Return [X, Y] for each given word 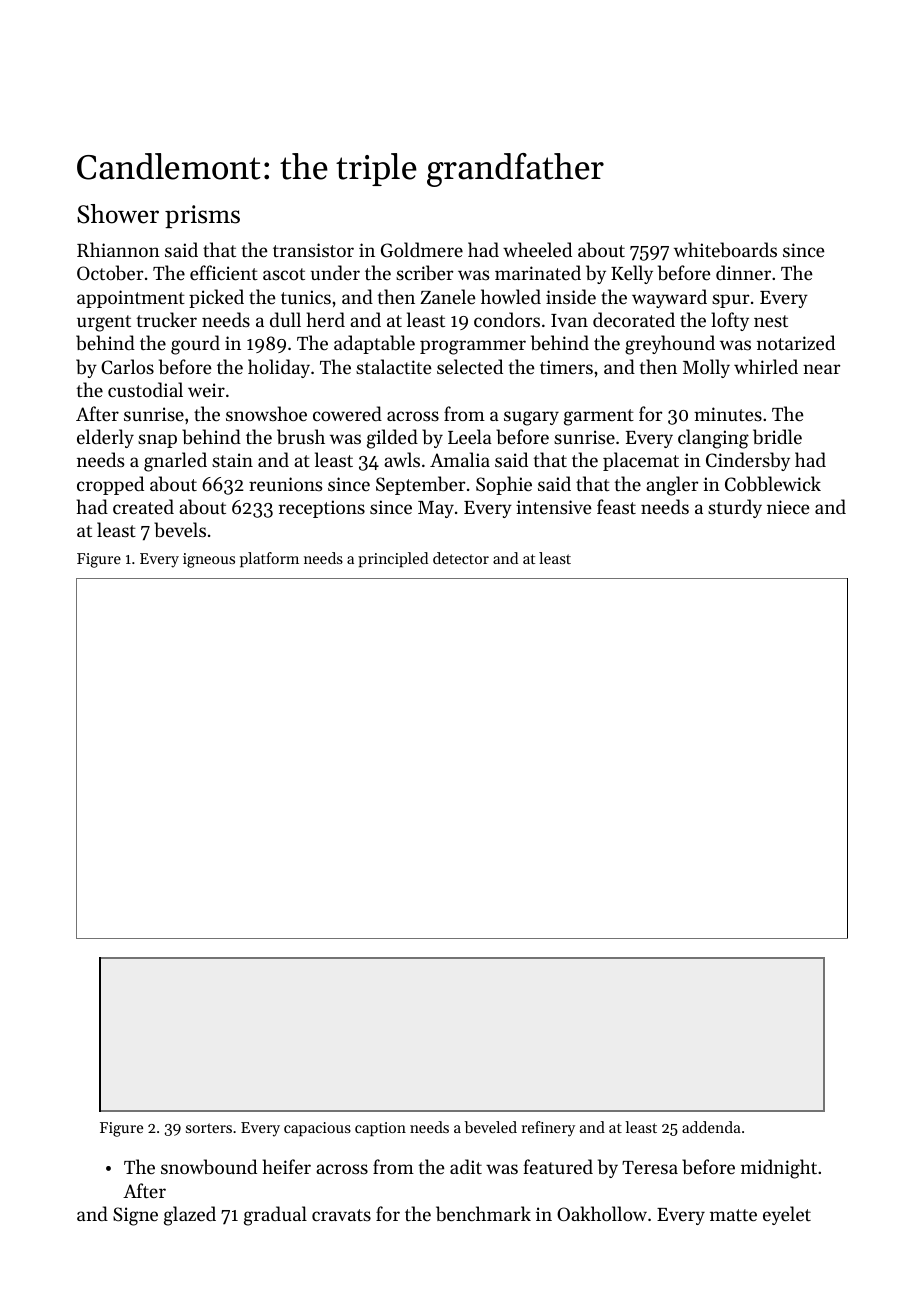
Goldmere [422, 250]
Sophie [504, 485]
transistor [313, 250]
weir [206, 390]
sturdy [735, 508]
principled [393, 559]
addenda [711, 1127]
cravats [341, 1215]
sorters [209, 1128]
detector [461, 558]
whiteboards [725, 249]
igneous [209, 560]
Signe [135, 1216]
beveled [490, 1127]
